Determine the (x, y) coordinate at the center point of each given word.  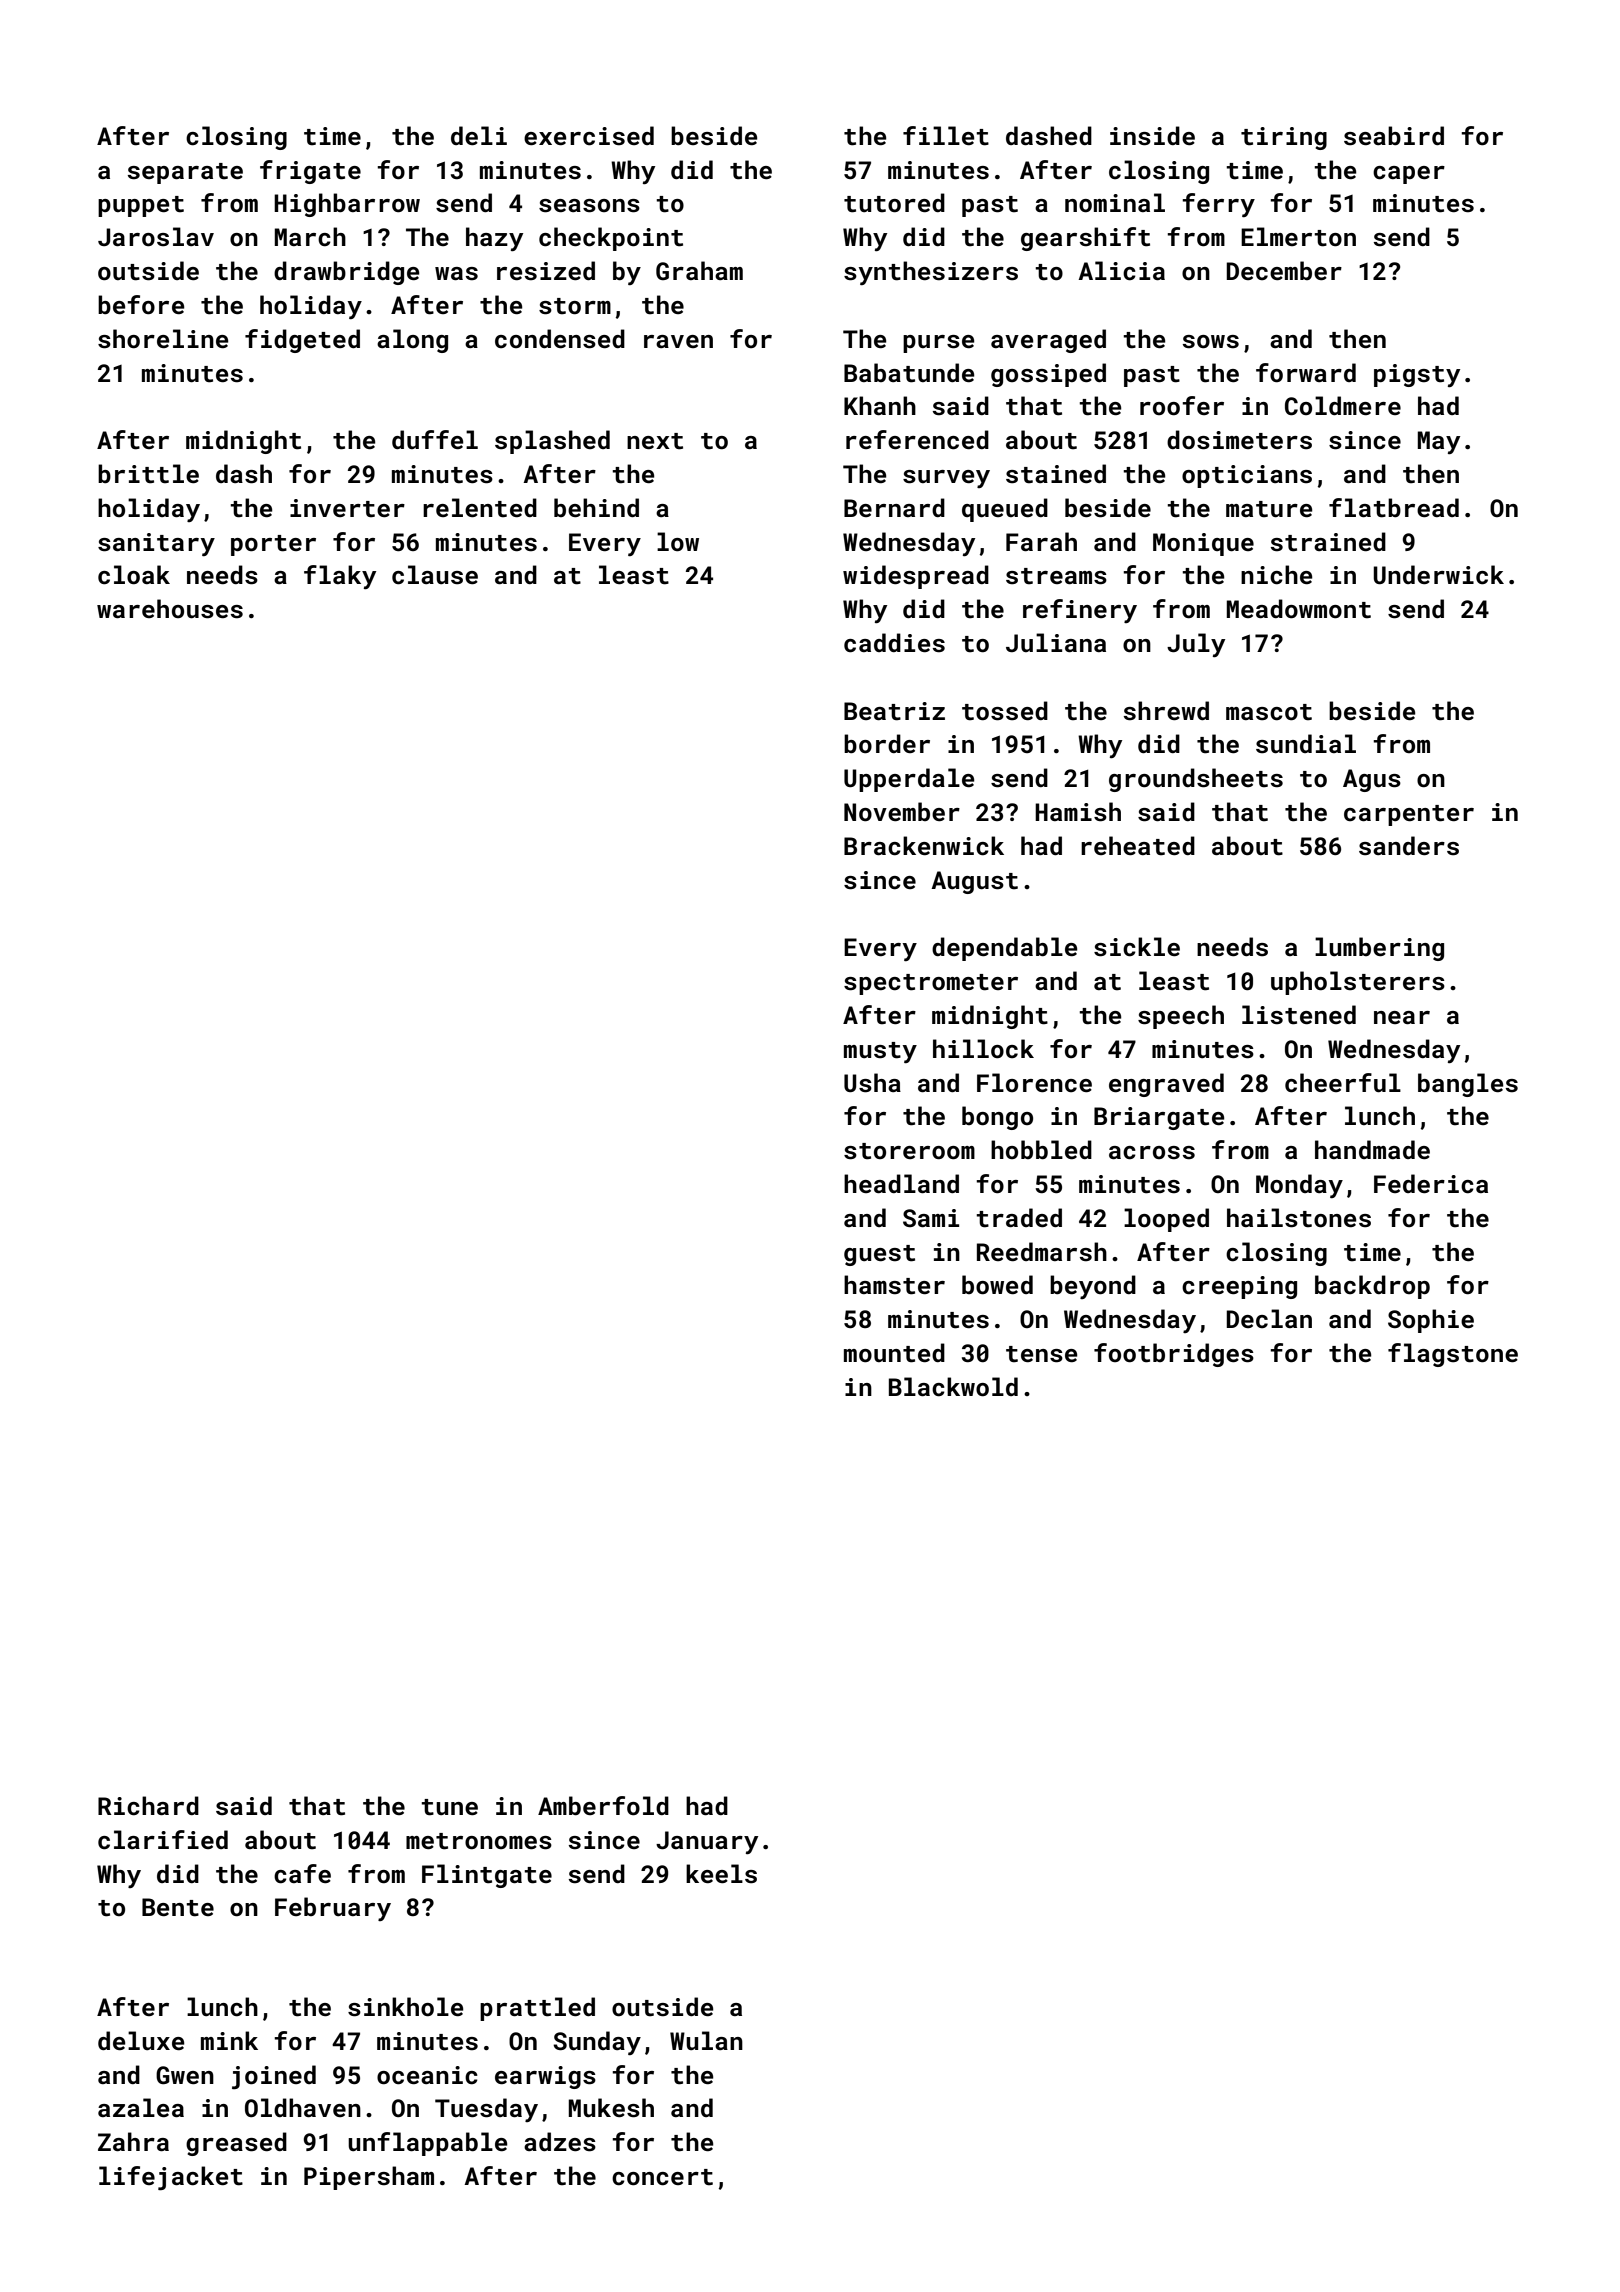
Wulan (706, 2040)
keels (721, 1874)
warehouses (170, 609)
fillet (946, 136)
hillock (983, 1048)
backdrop (1372, 1287)
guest (879, 1255)
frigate (310, 172)
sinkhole (406, 2007)
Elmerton (1298, 237)
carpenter (1409, 815)
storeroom (909, 1151)
